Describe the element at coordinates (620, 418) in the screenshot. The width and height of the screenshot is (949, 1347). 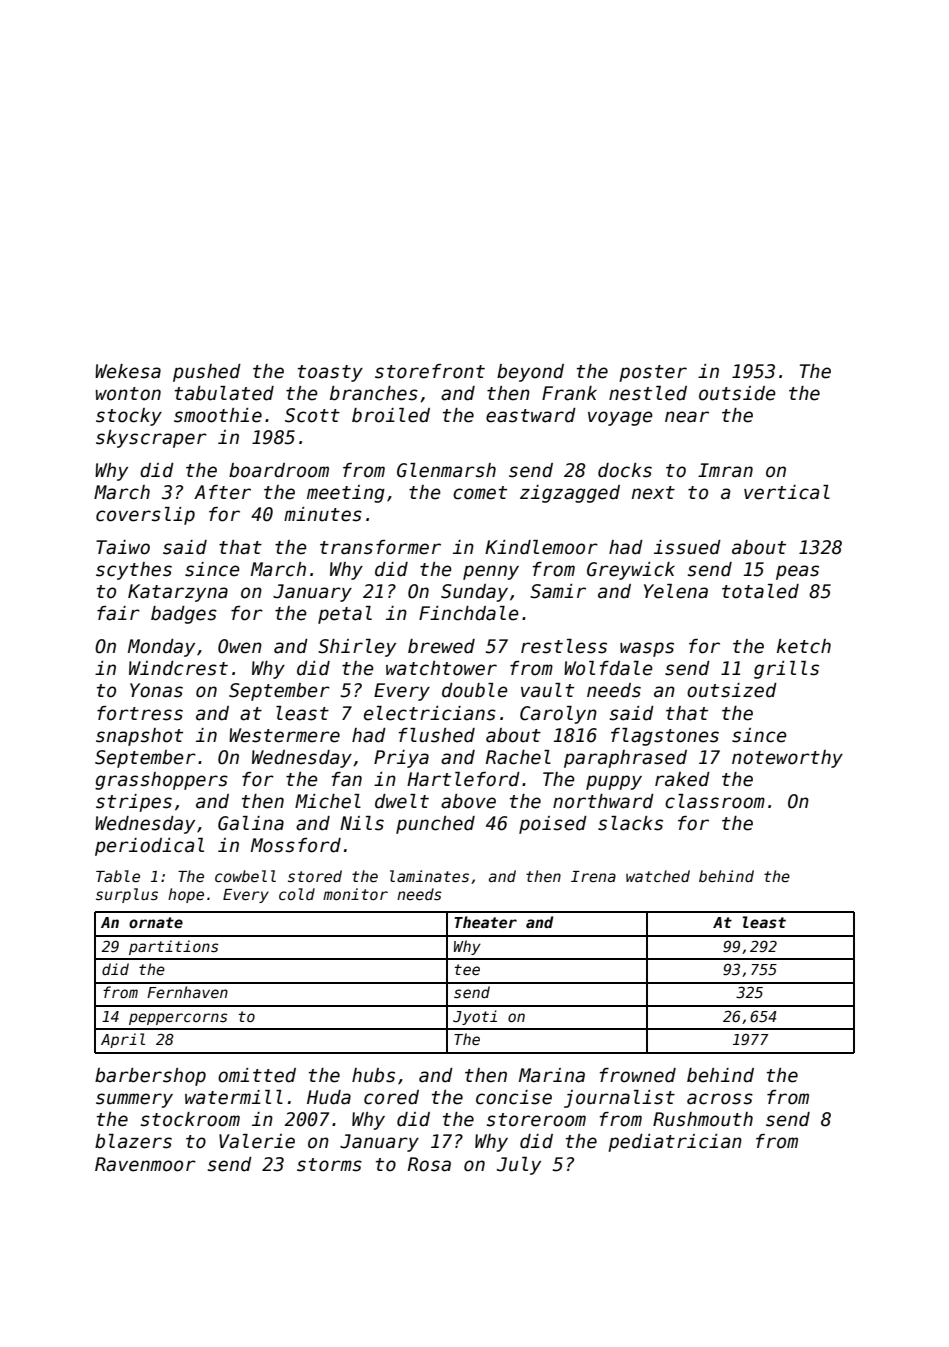
I see `voyage` at that location.
